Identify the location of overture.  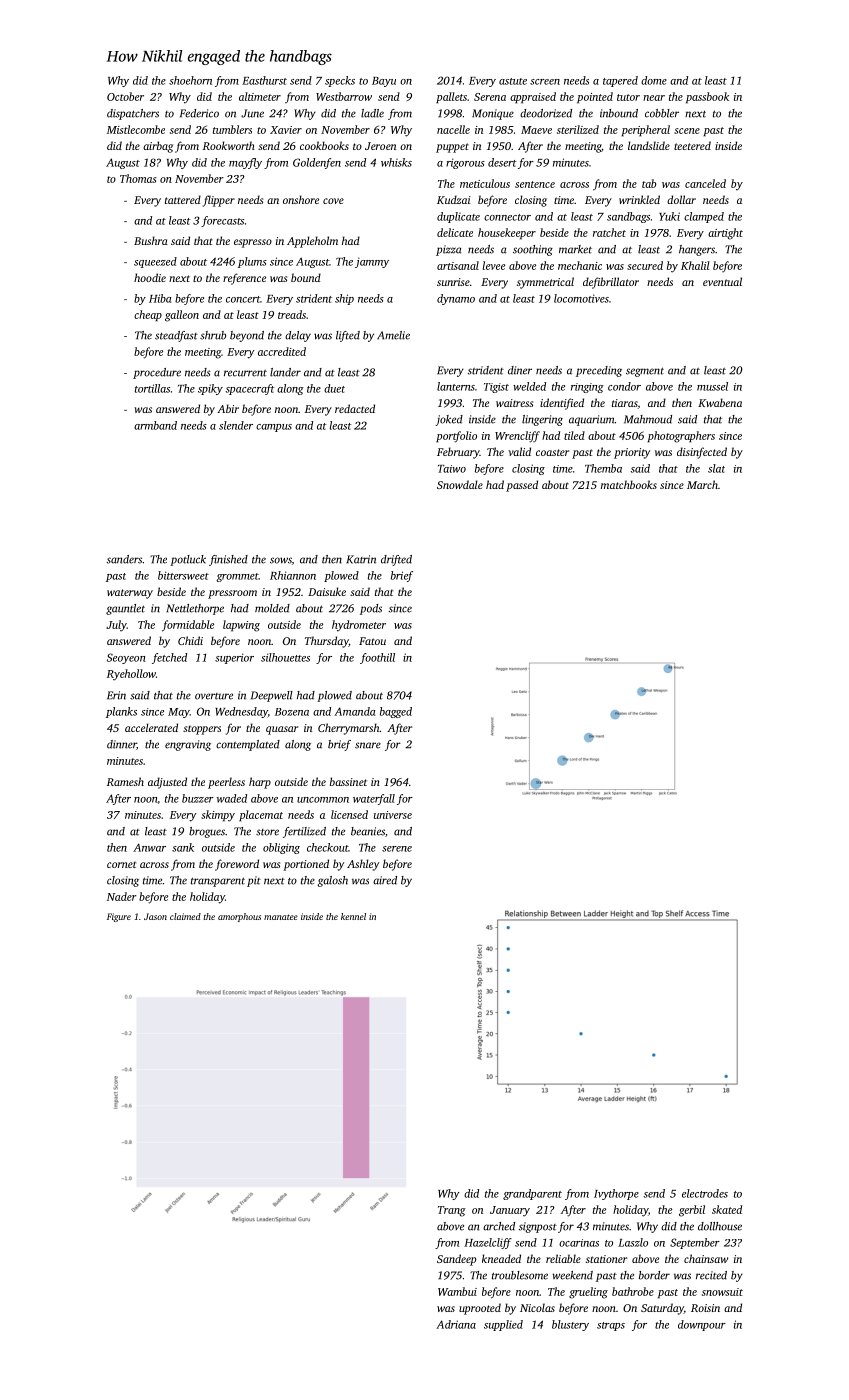
(214, 696).
